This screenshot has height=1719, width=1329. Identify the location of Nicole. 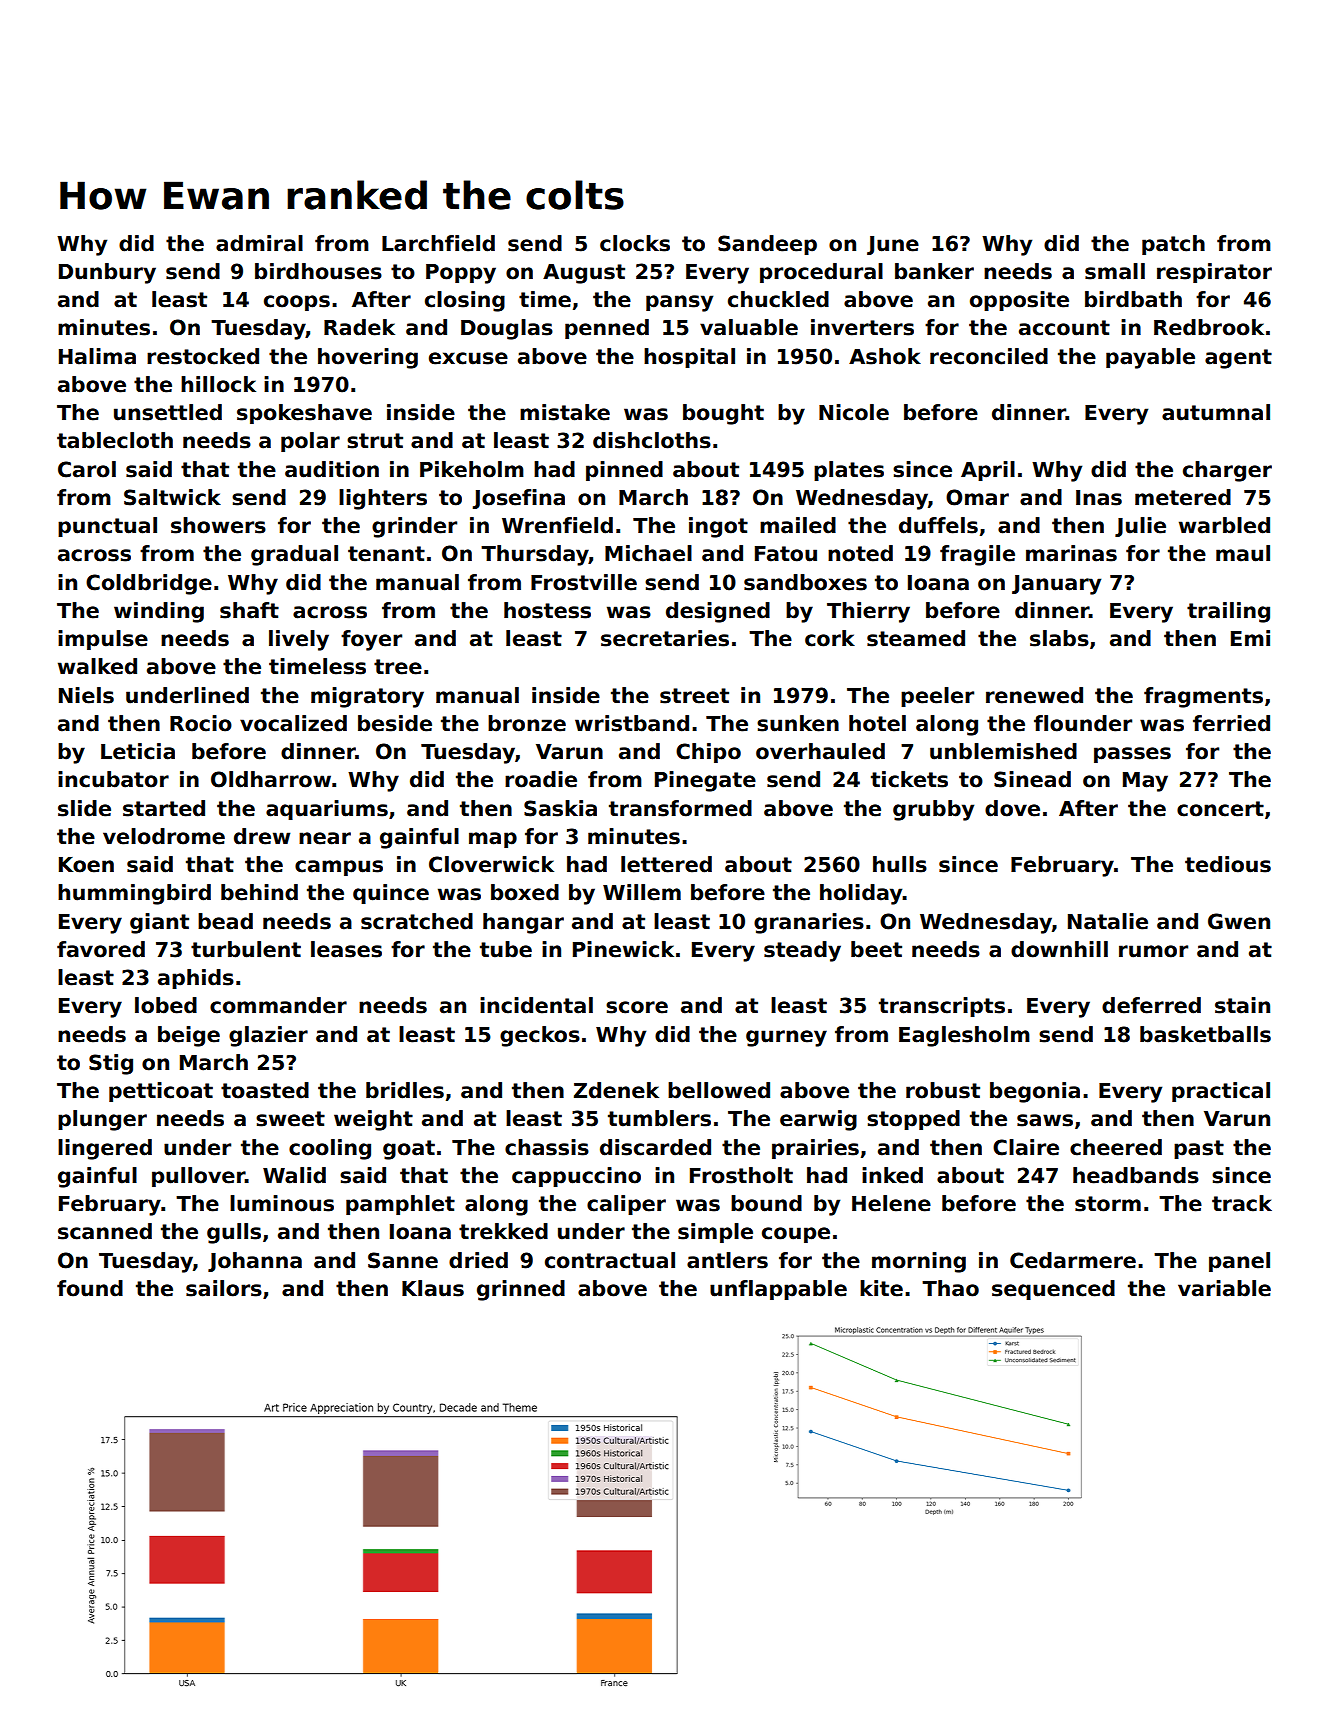
(854, 412).
